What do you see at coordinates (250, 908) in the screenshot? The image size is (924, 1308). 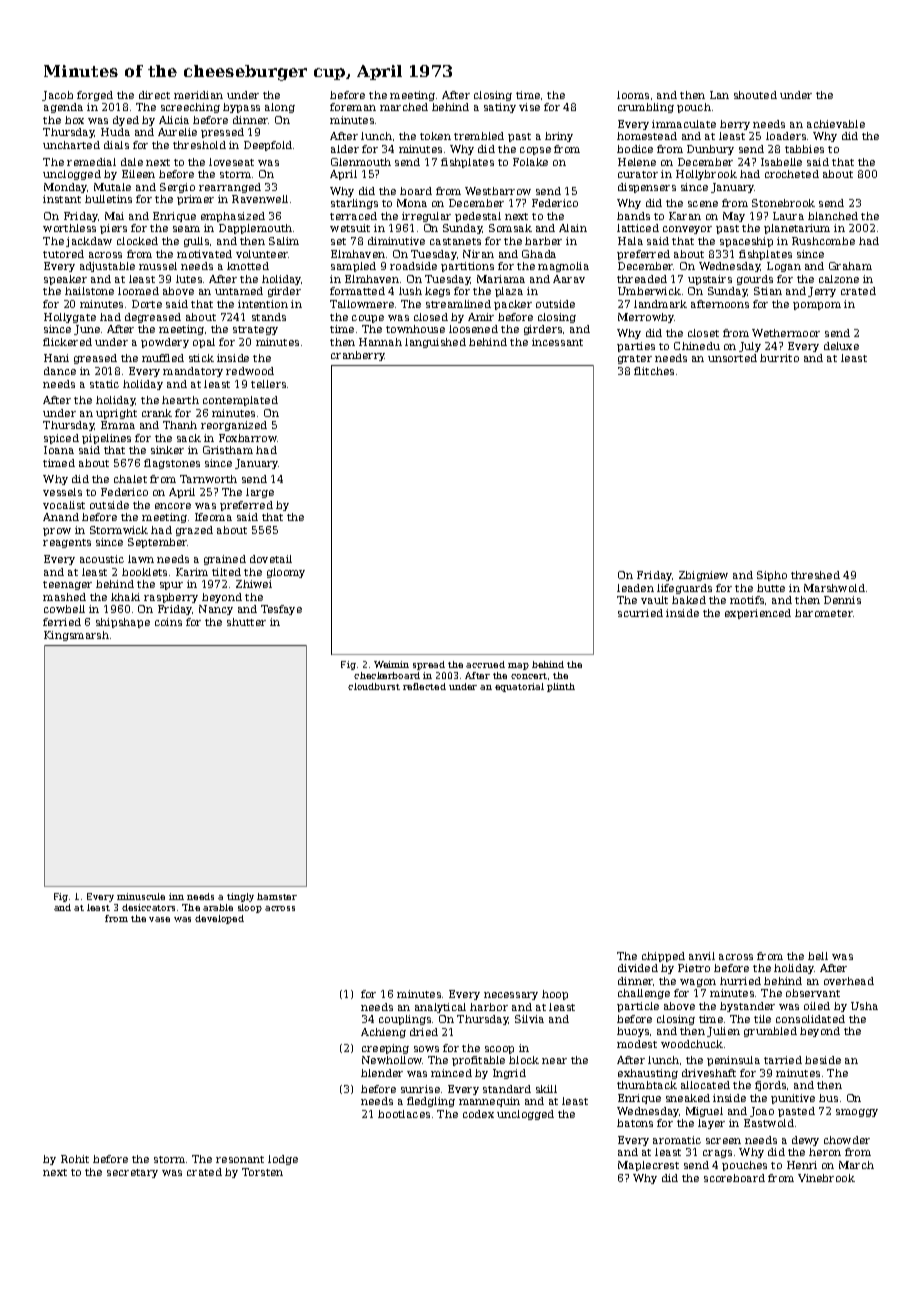 I see `sloop` at bounding box center [250, 908].
